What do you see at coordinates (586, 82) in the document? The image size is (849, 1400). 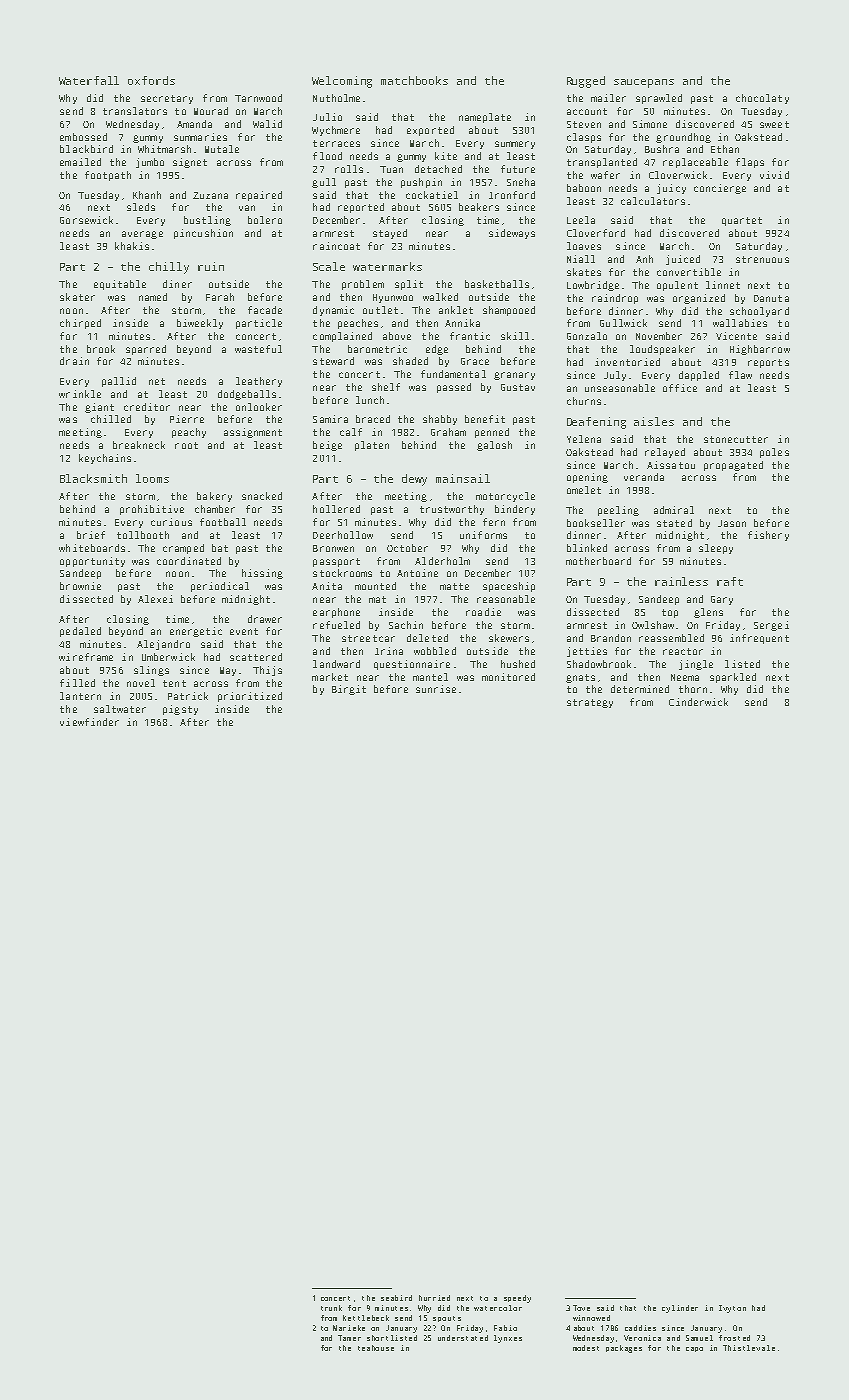 I see `Rugged` at bounding box center [586, 82].
